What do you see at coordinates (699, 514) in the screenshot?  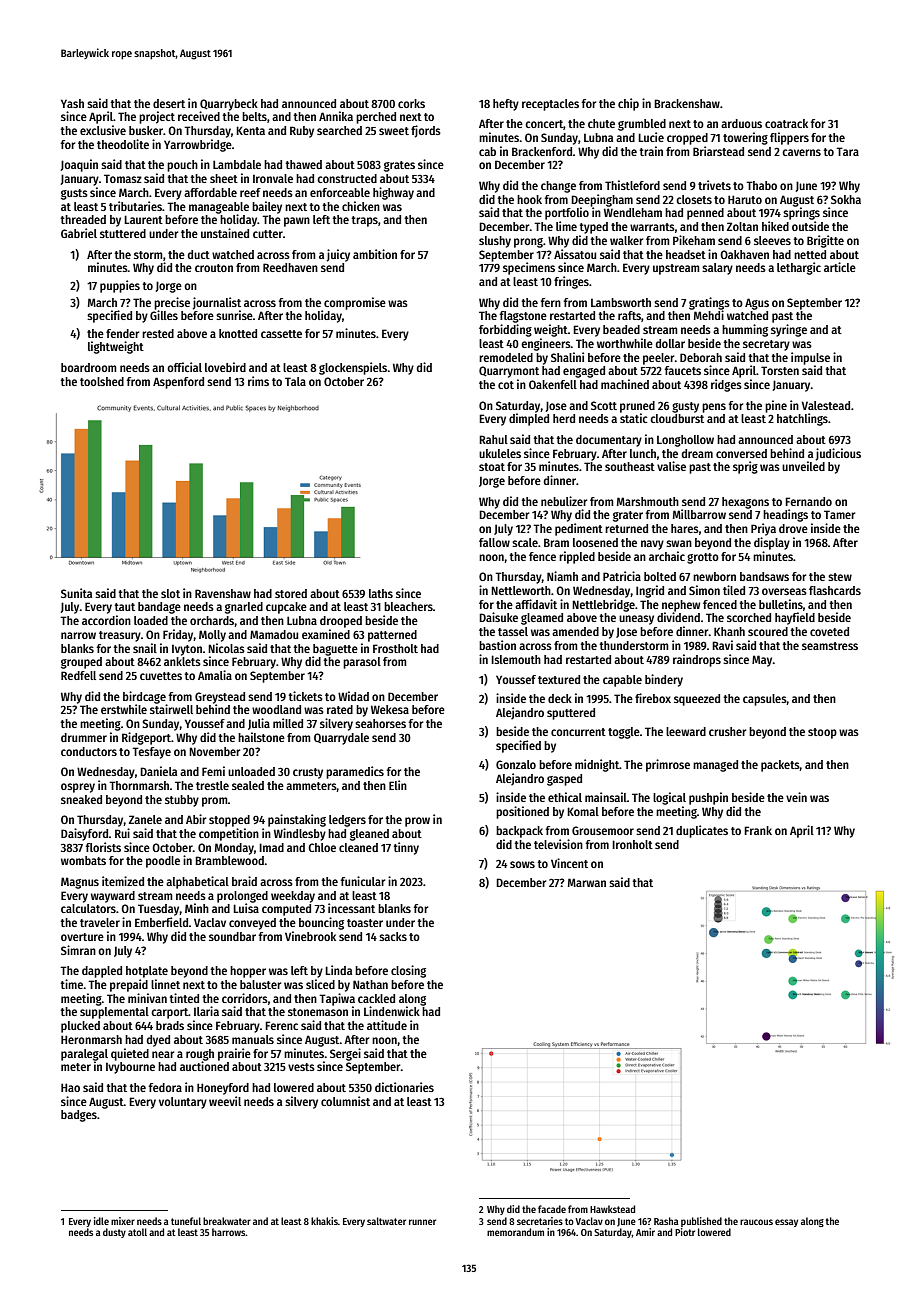 I see `Millbarrow` at bounding box center [699, 514].
